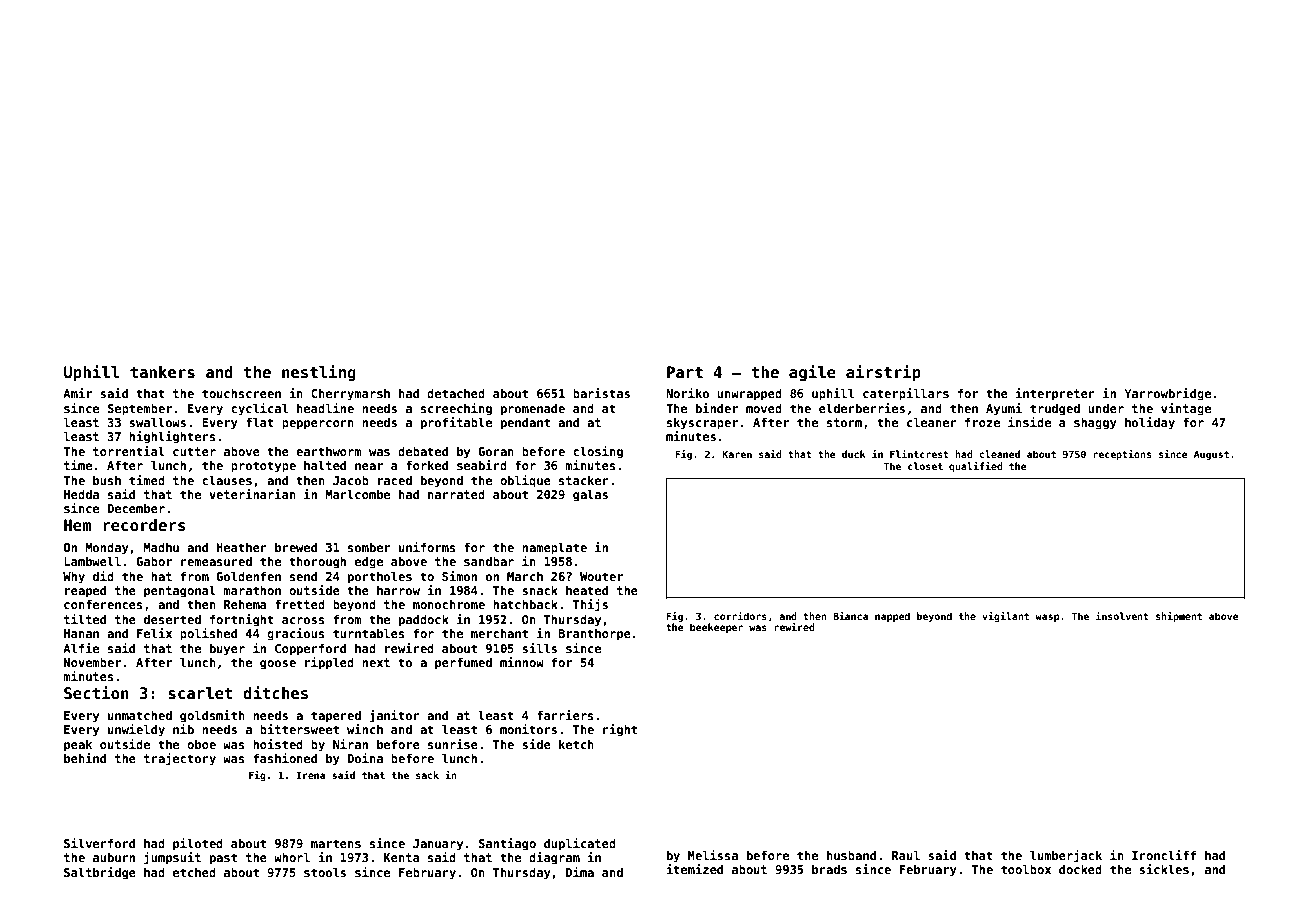 This screenshot has height=924, width=1308. I want to click on nestling, so click(319, 373).
